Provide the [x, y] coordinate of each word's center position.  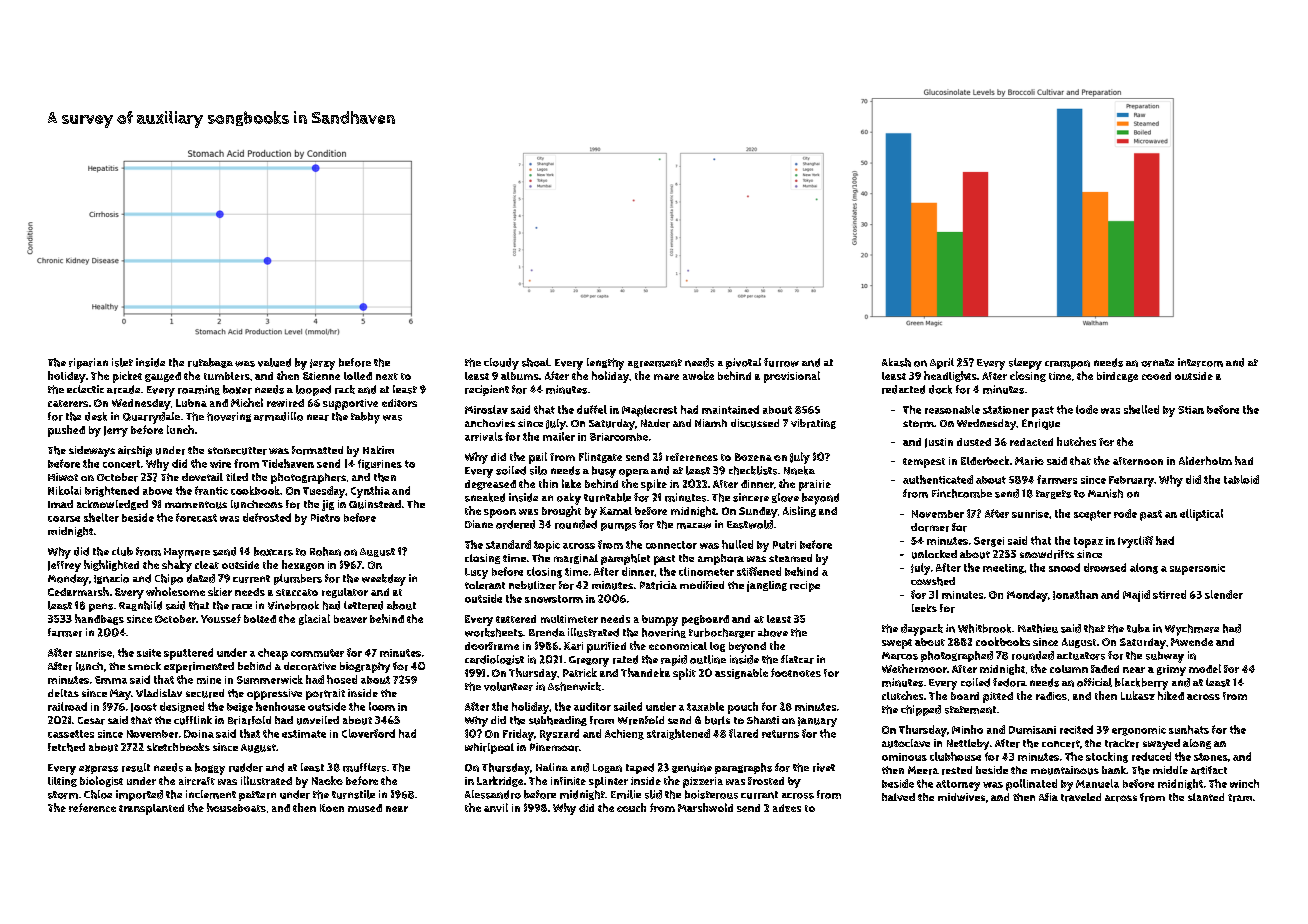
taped [640, 768]
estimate [304, 734]
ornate [1157, 363]
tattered [516, 619]
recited [1076, 729]
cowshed [933, 581]
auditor [592, 706]
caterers [68, 403]
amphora [721, 559]
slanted [1206, 797]
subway [1165, 657]
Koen [332, 808]
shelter [101, 517]
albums [520, 376]
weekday [384, 580]
